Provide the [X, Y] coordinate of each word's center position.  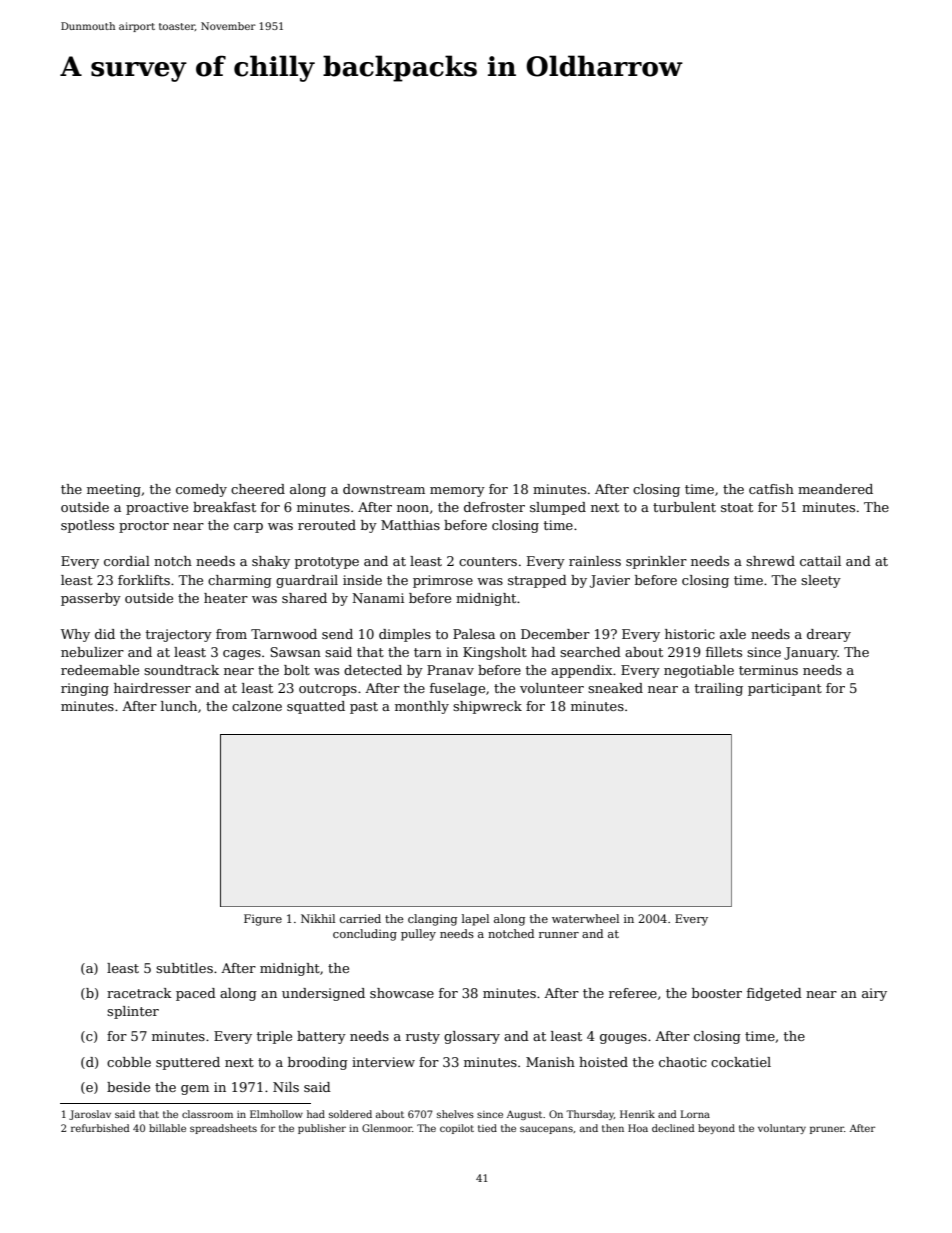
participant [785, 689]
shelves [455, 1114]
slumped [558, 508]
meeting [114, 490]
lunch [179, 706]
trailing [719, 689]
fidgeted [774, 994]
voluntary [782, 1129]
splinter [133, 1012]
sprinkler [656, 562]
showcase [402, 993]
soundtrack [181, 670]
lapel [475, 920]
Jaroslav [90, 1115]
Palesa [474, 634]
